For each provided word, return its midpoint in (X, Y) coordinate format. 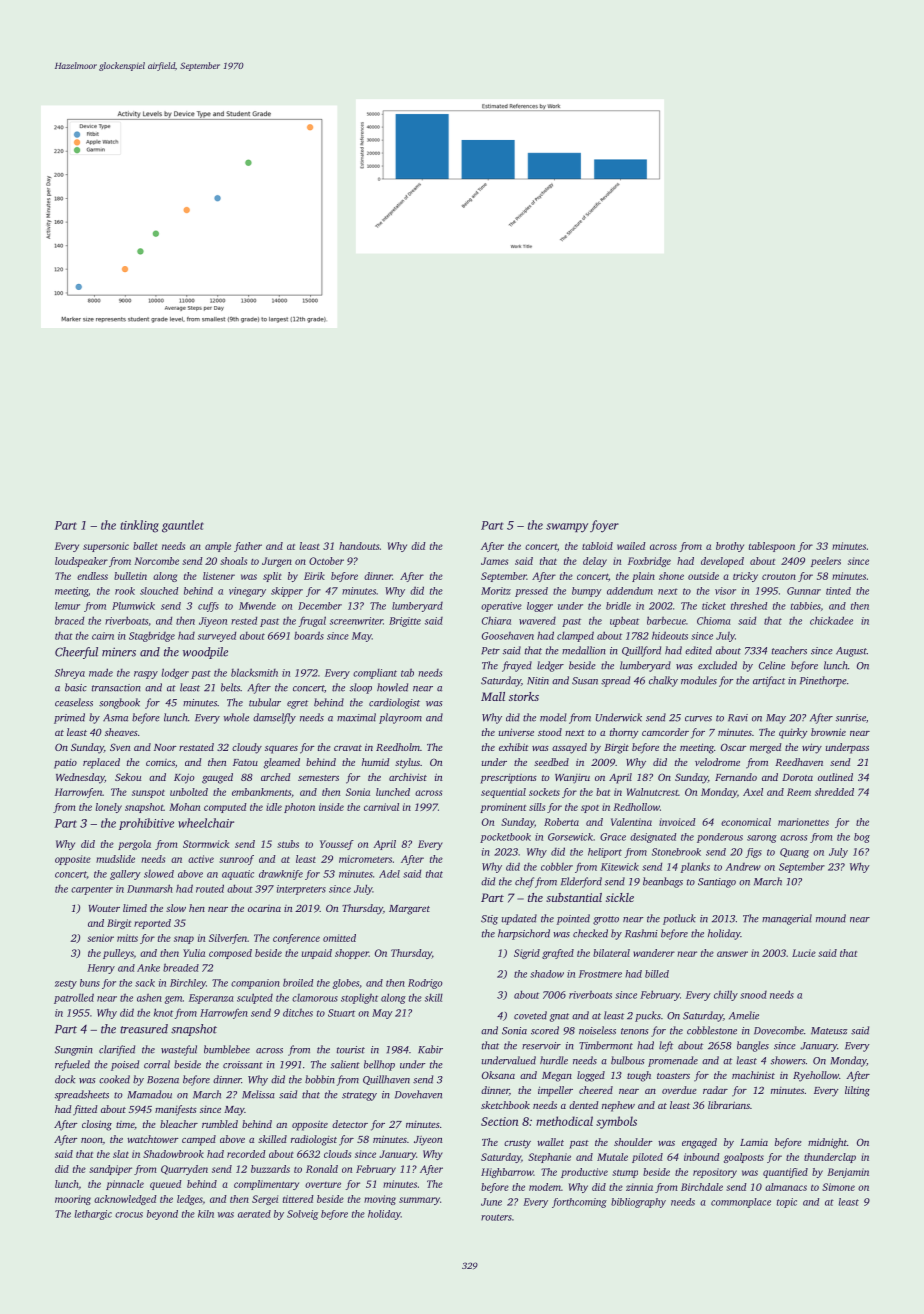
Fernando (736, 777)
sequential (503, 793)
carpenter (92, 890)
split (272, 577)
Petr (490, 651)
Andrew (743, 867)
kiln (206, 1214)
